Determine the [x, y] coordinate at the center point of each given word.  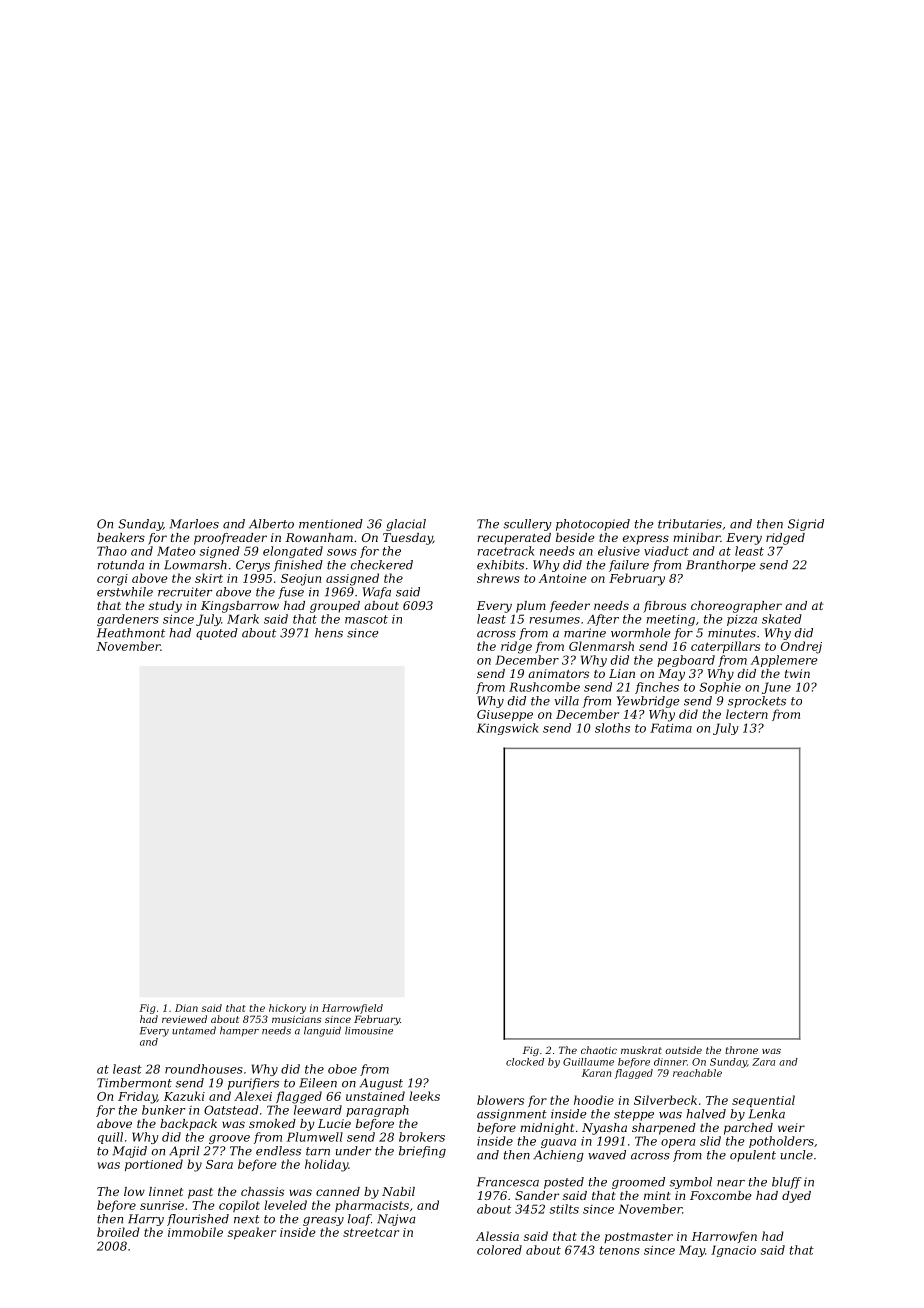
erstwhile [125, 592]
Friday [137, 1097]
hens [329, 633]
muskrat [641, 1050]
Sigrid [806, 525]
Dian [186, 1008]
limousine [369, 1030]
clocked [525, 1062]
